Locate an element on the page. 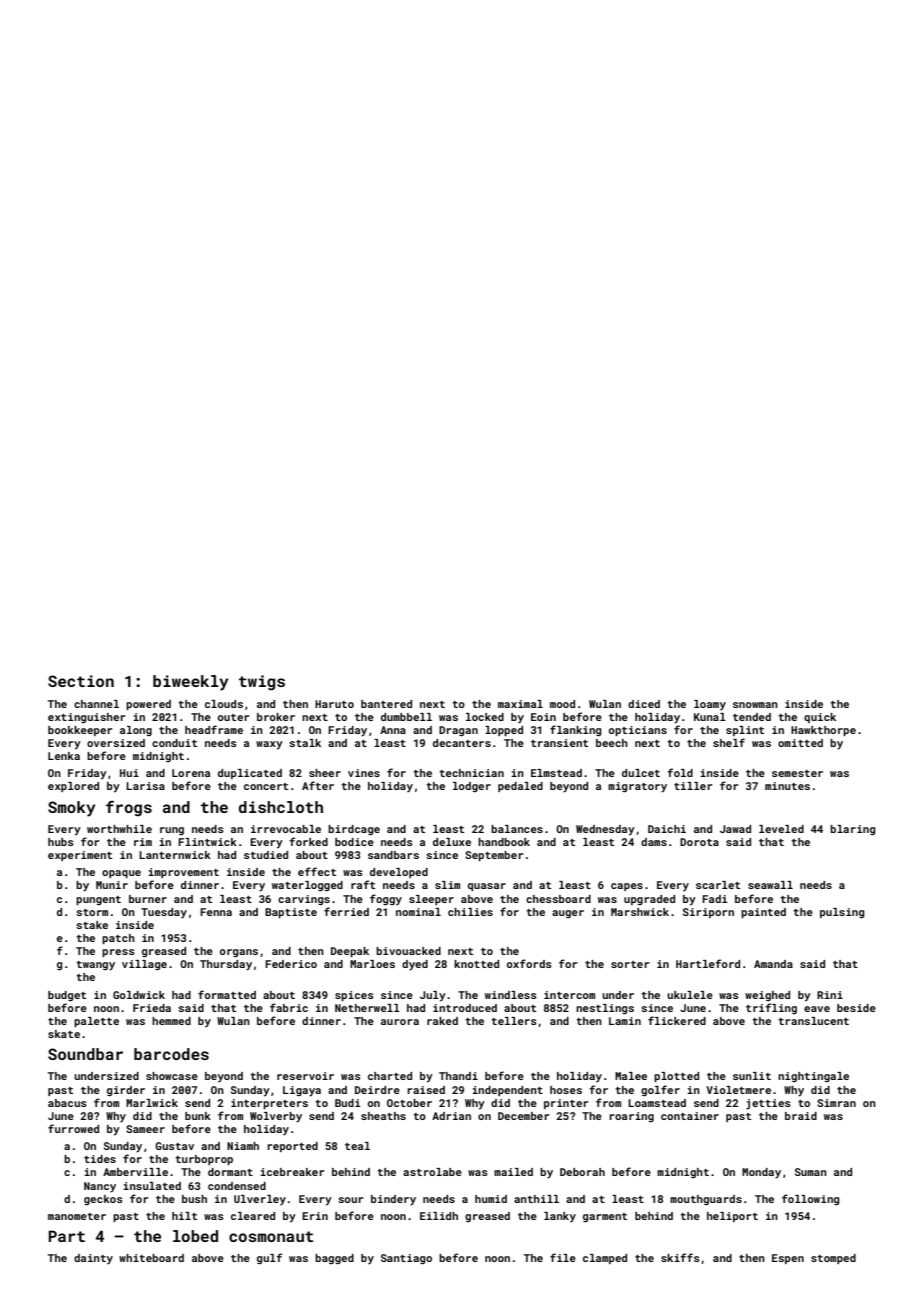  biweekly is located at coordinates (190, 683).
